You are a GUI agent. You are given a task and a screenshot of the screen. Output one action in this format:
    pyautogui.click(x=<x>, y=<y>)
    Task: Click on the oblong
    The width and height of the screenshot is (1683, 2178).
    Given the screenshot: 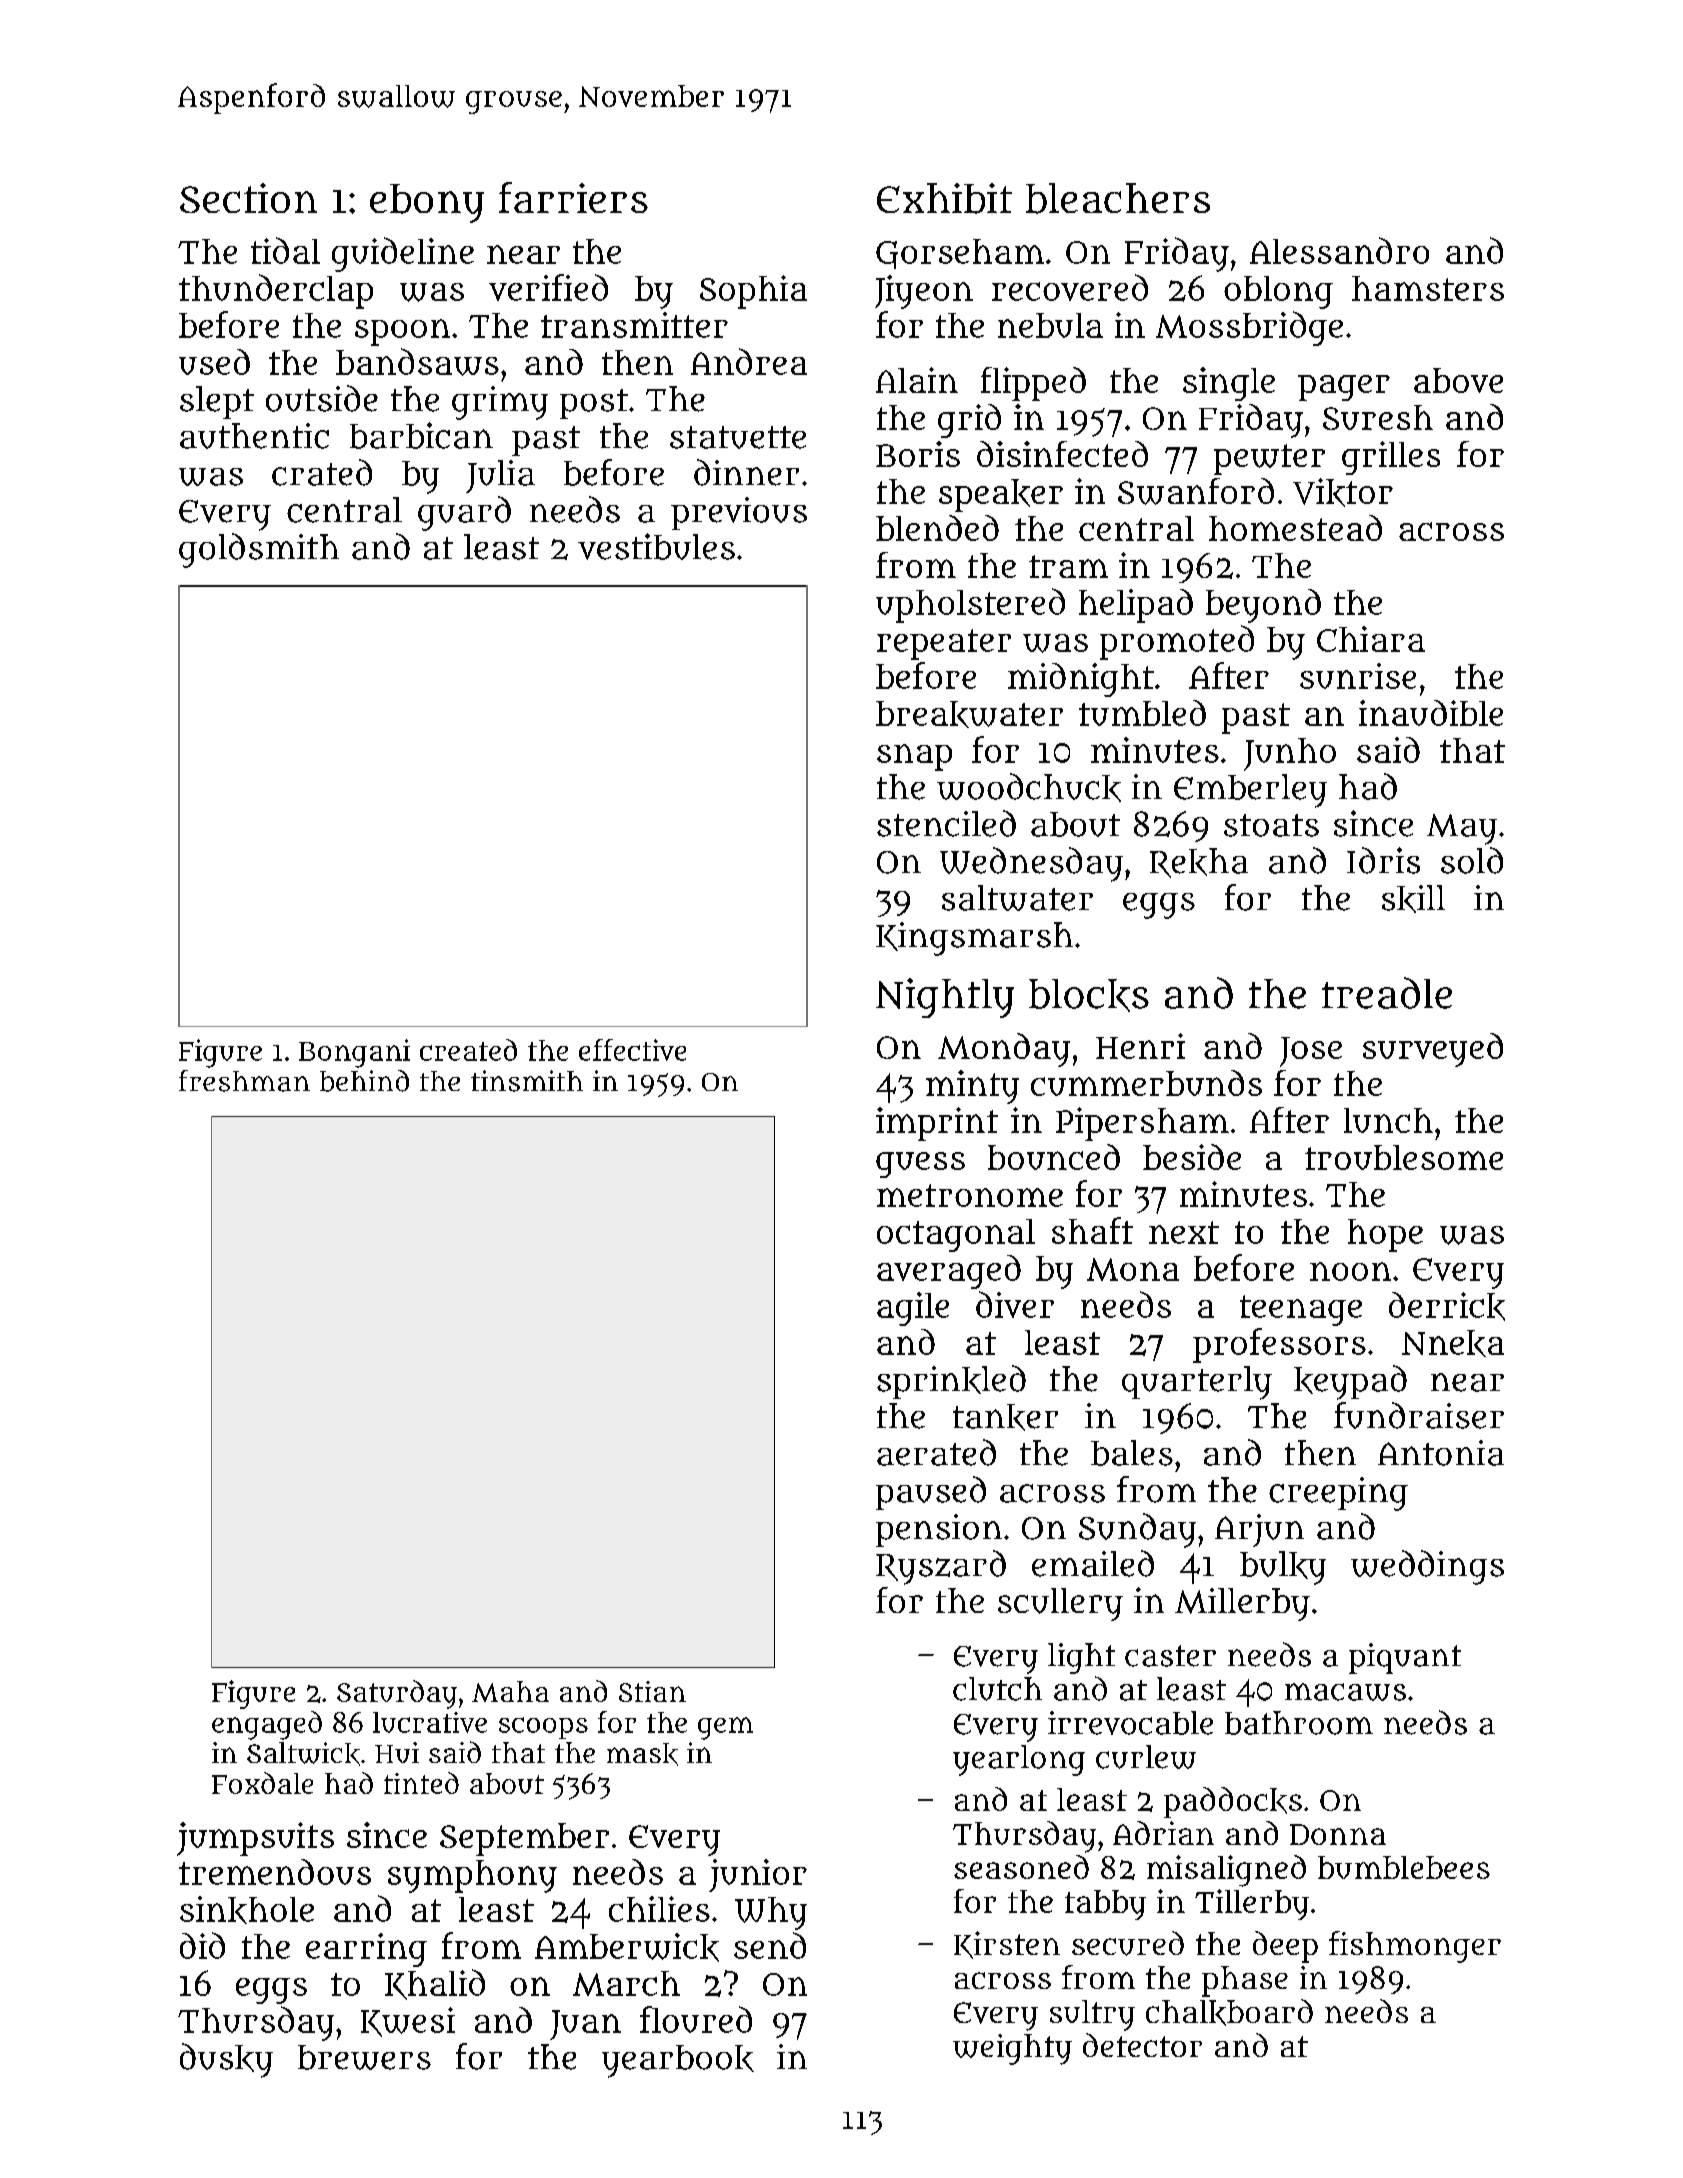 What is the action you would take?
    pyautogui.click(x=1278, y=292)
